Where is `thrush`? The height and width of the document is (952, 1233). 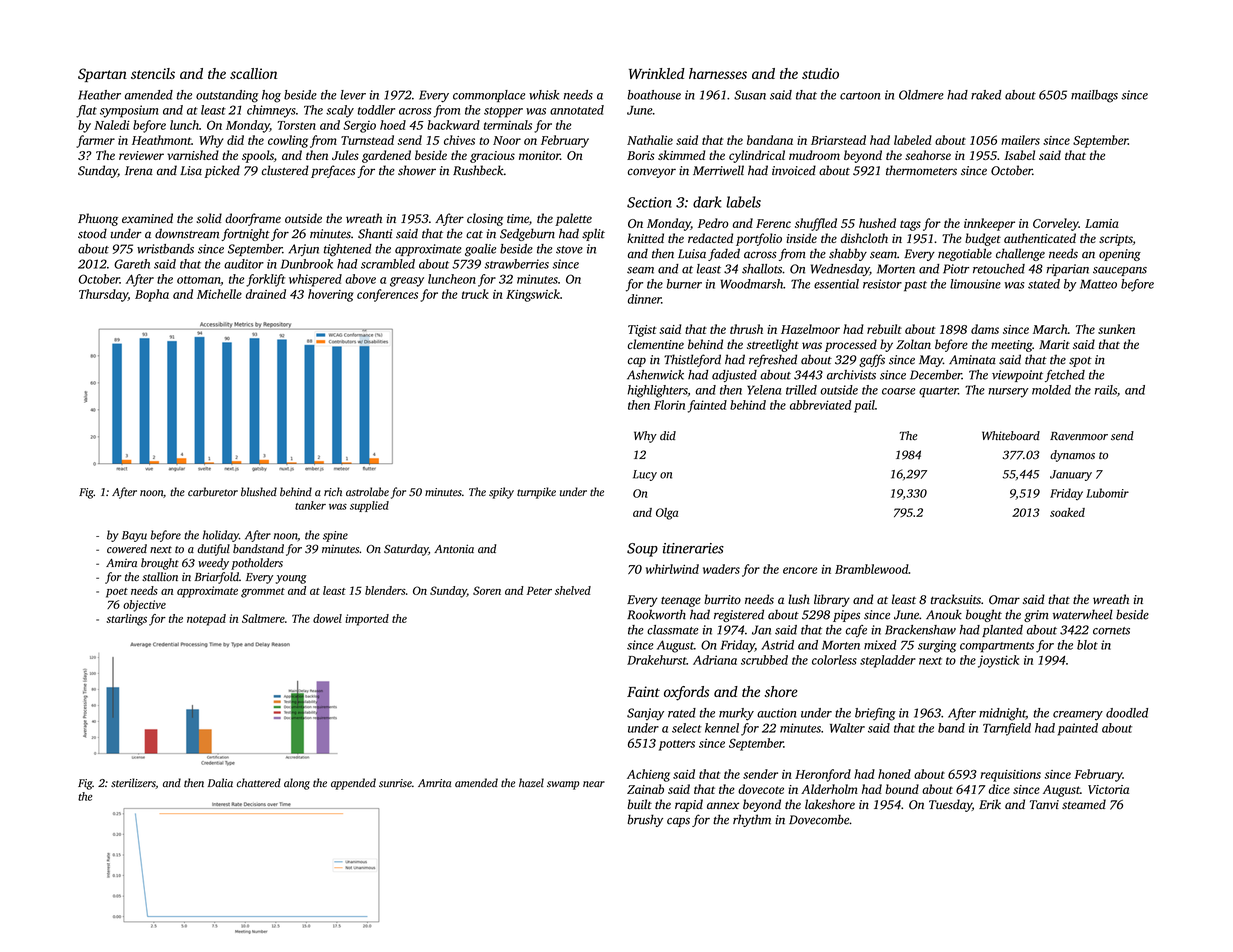 thrush is located at coordinates (746, 329).
